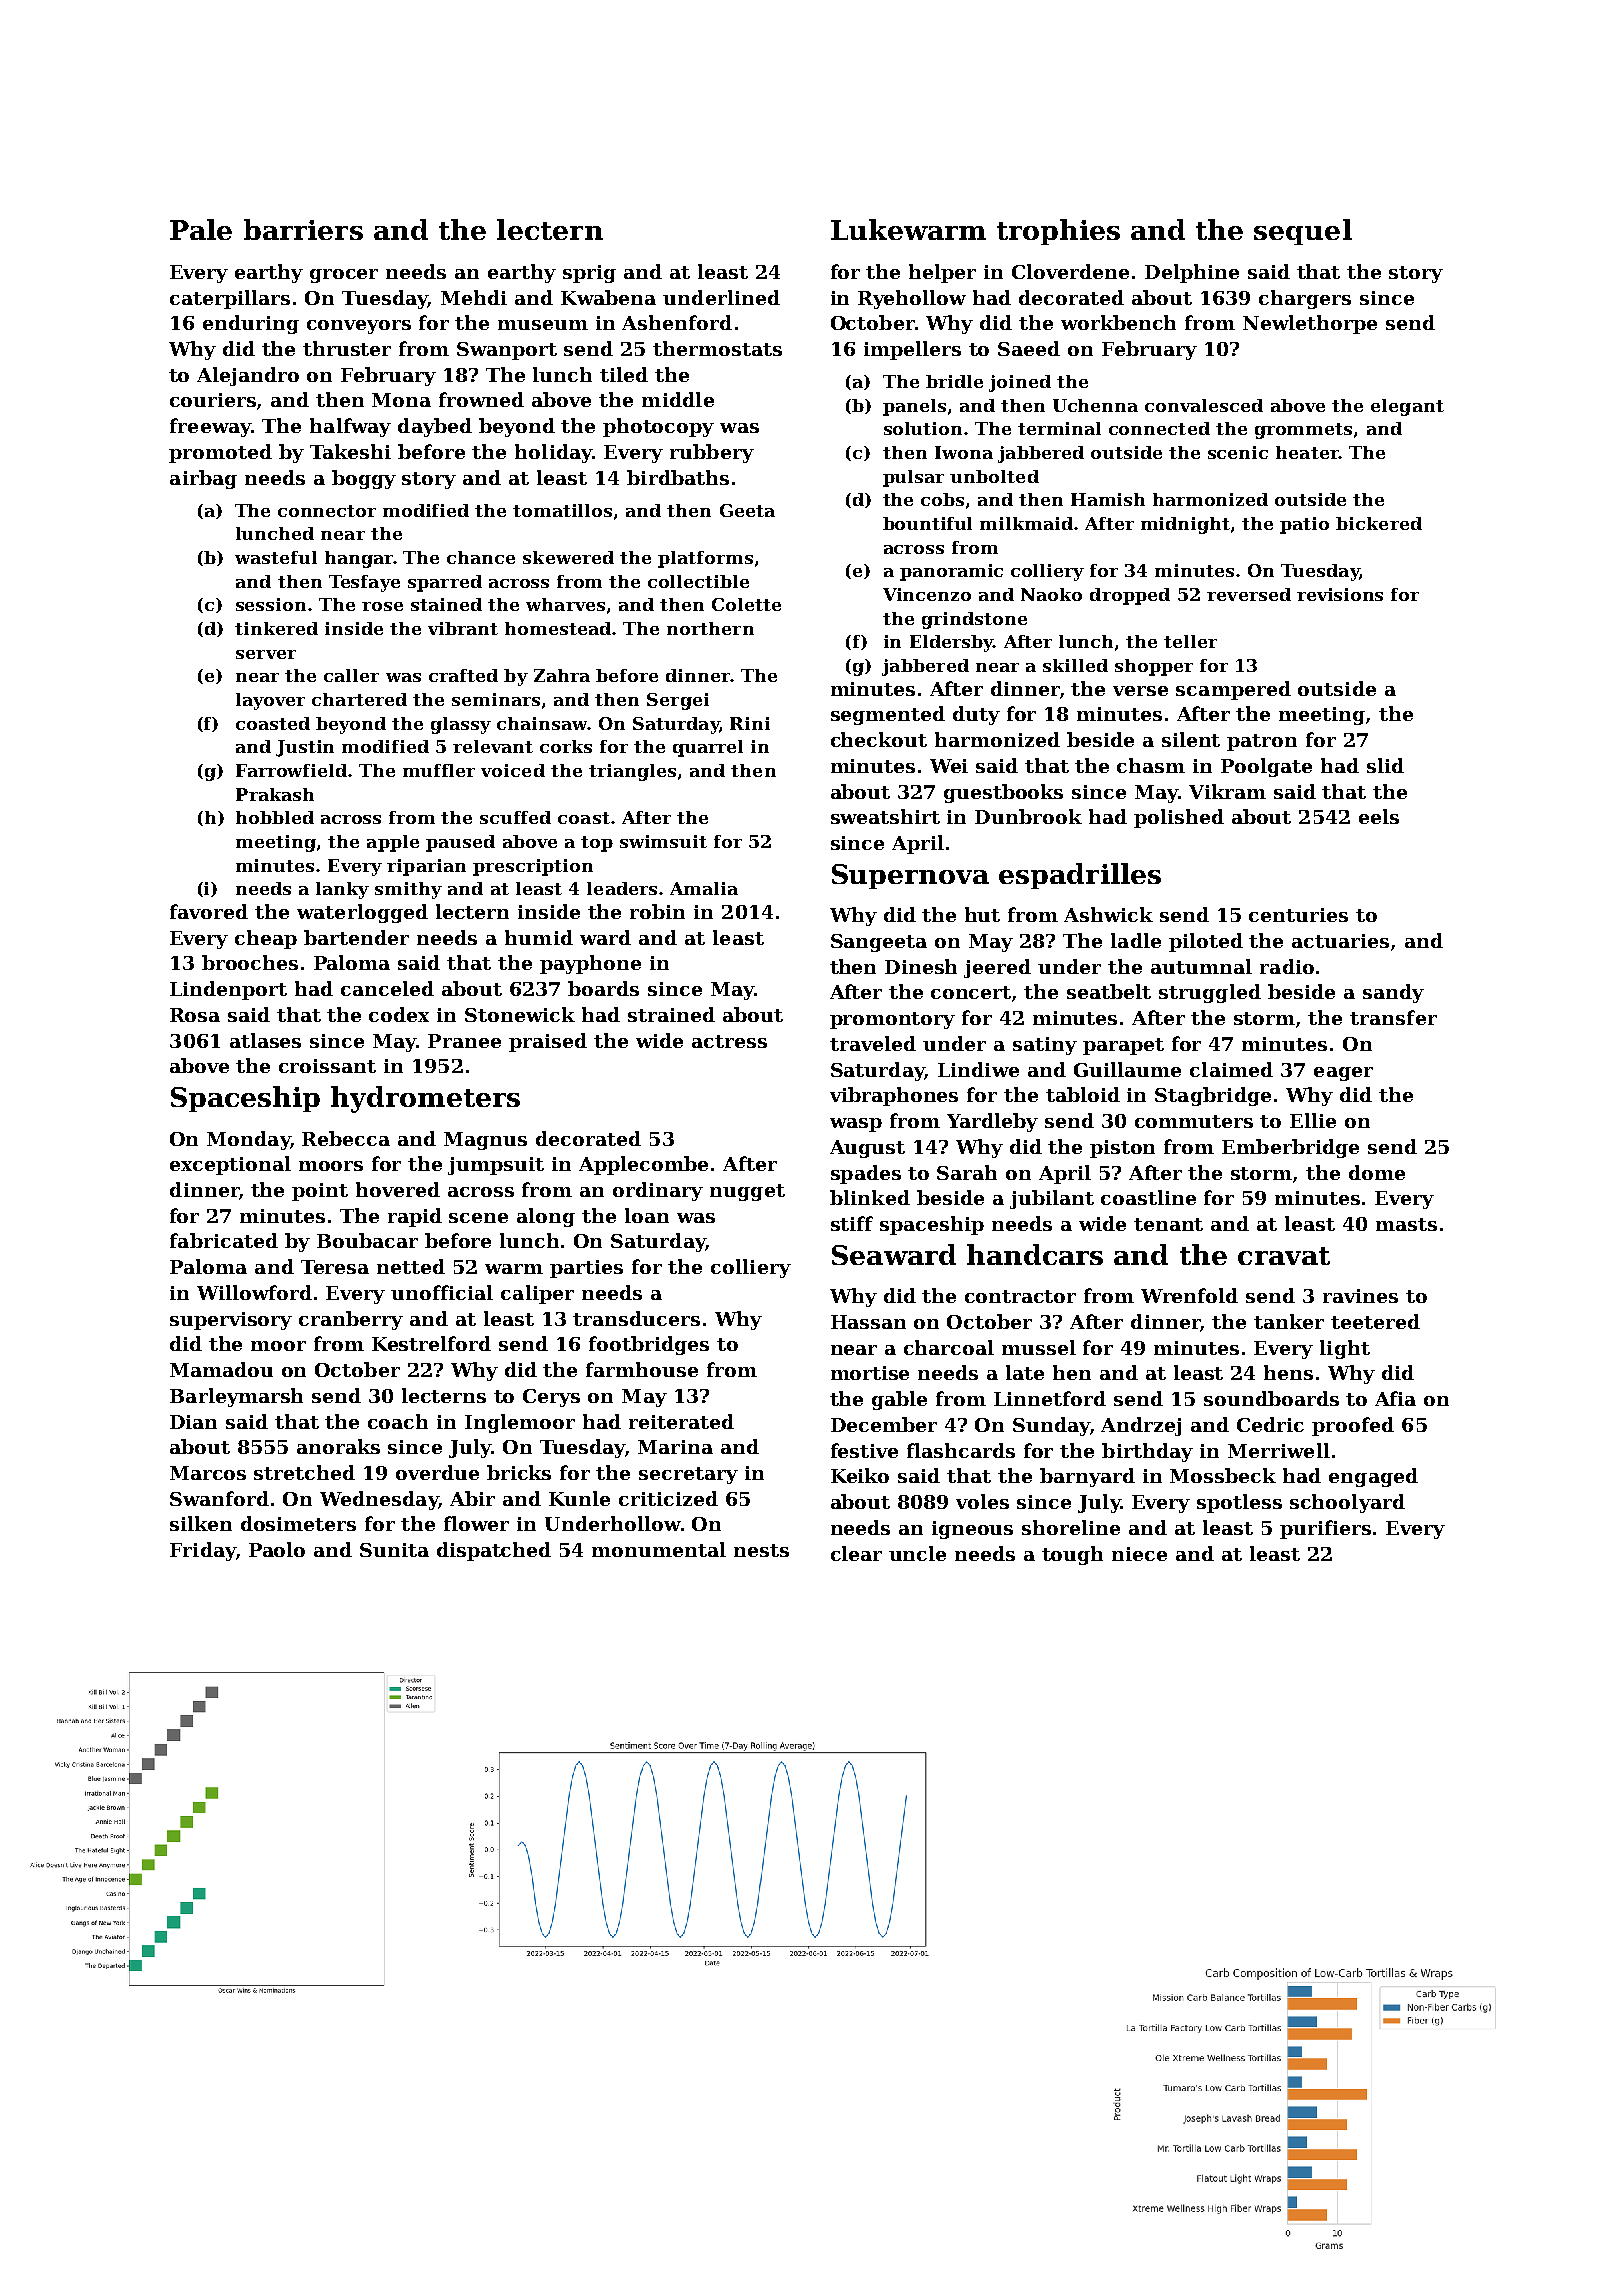  Describe the element at coordinates (213, 400) in the screenshot. I see `couriers` at that location.
